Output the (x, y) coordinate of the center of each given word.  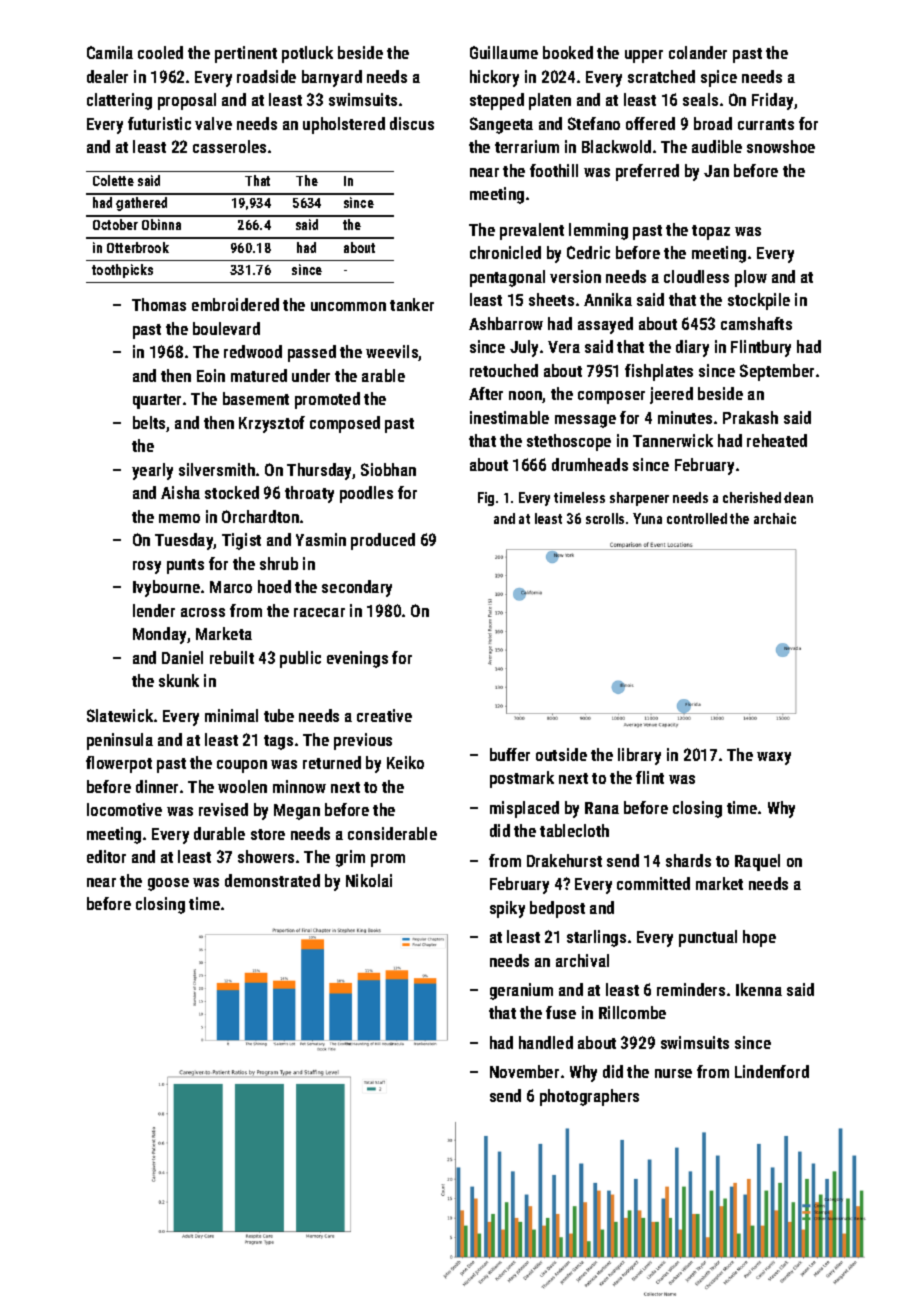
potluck (307, 54)
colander (698, 52)
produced (383, 541)
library (639, 756)
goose (168, 884)
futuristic (159, 123)
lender (154, 610)
